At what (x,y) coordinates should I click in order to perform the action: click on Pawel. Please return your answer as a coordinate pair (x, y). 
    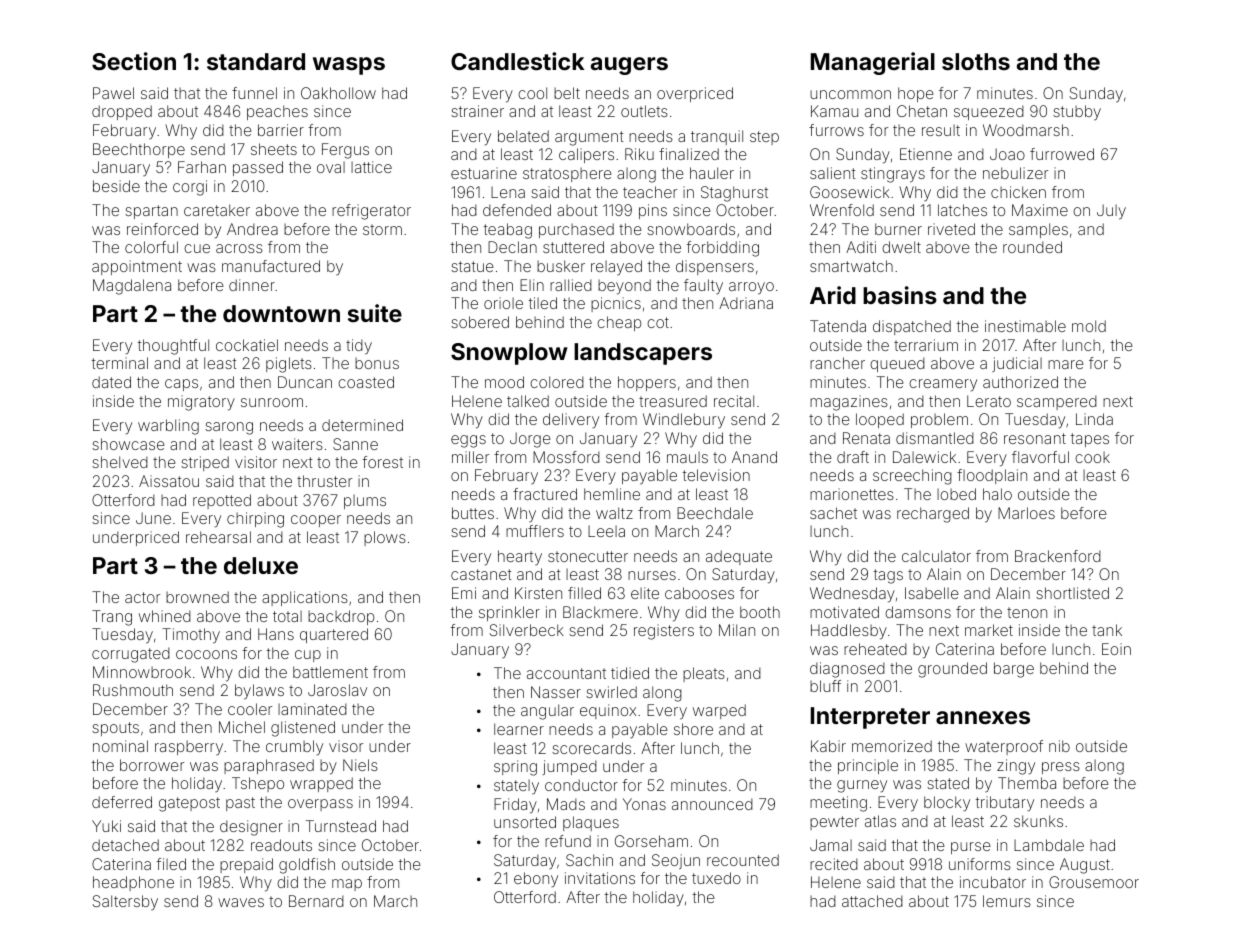
    Looking at the image, I should click on (113, 93).
